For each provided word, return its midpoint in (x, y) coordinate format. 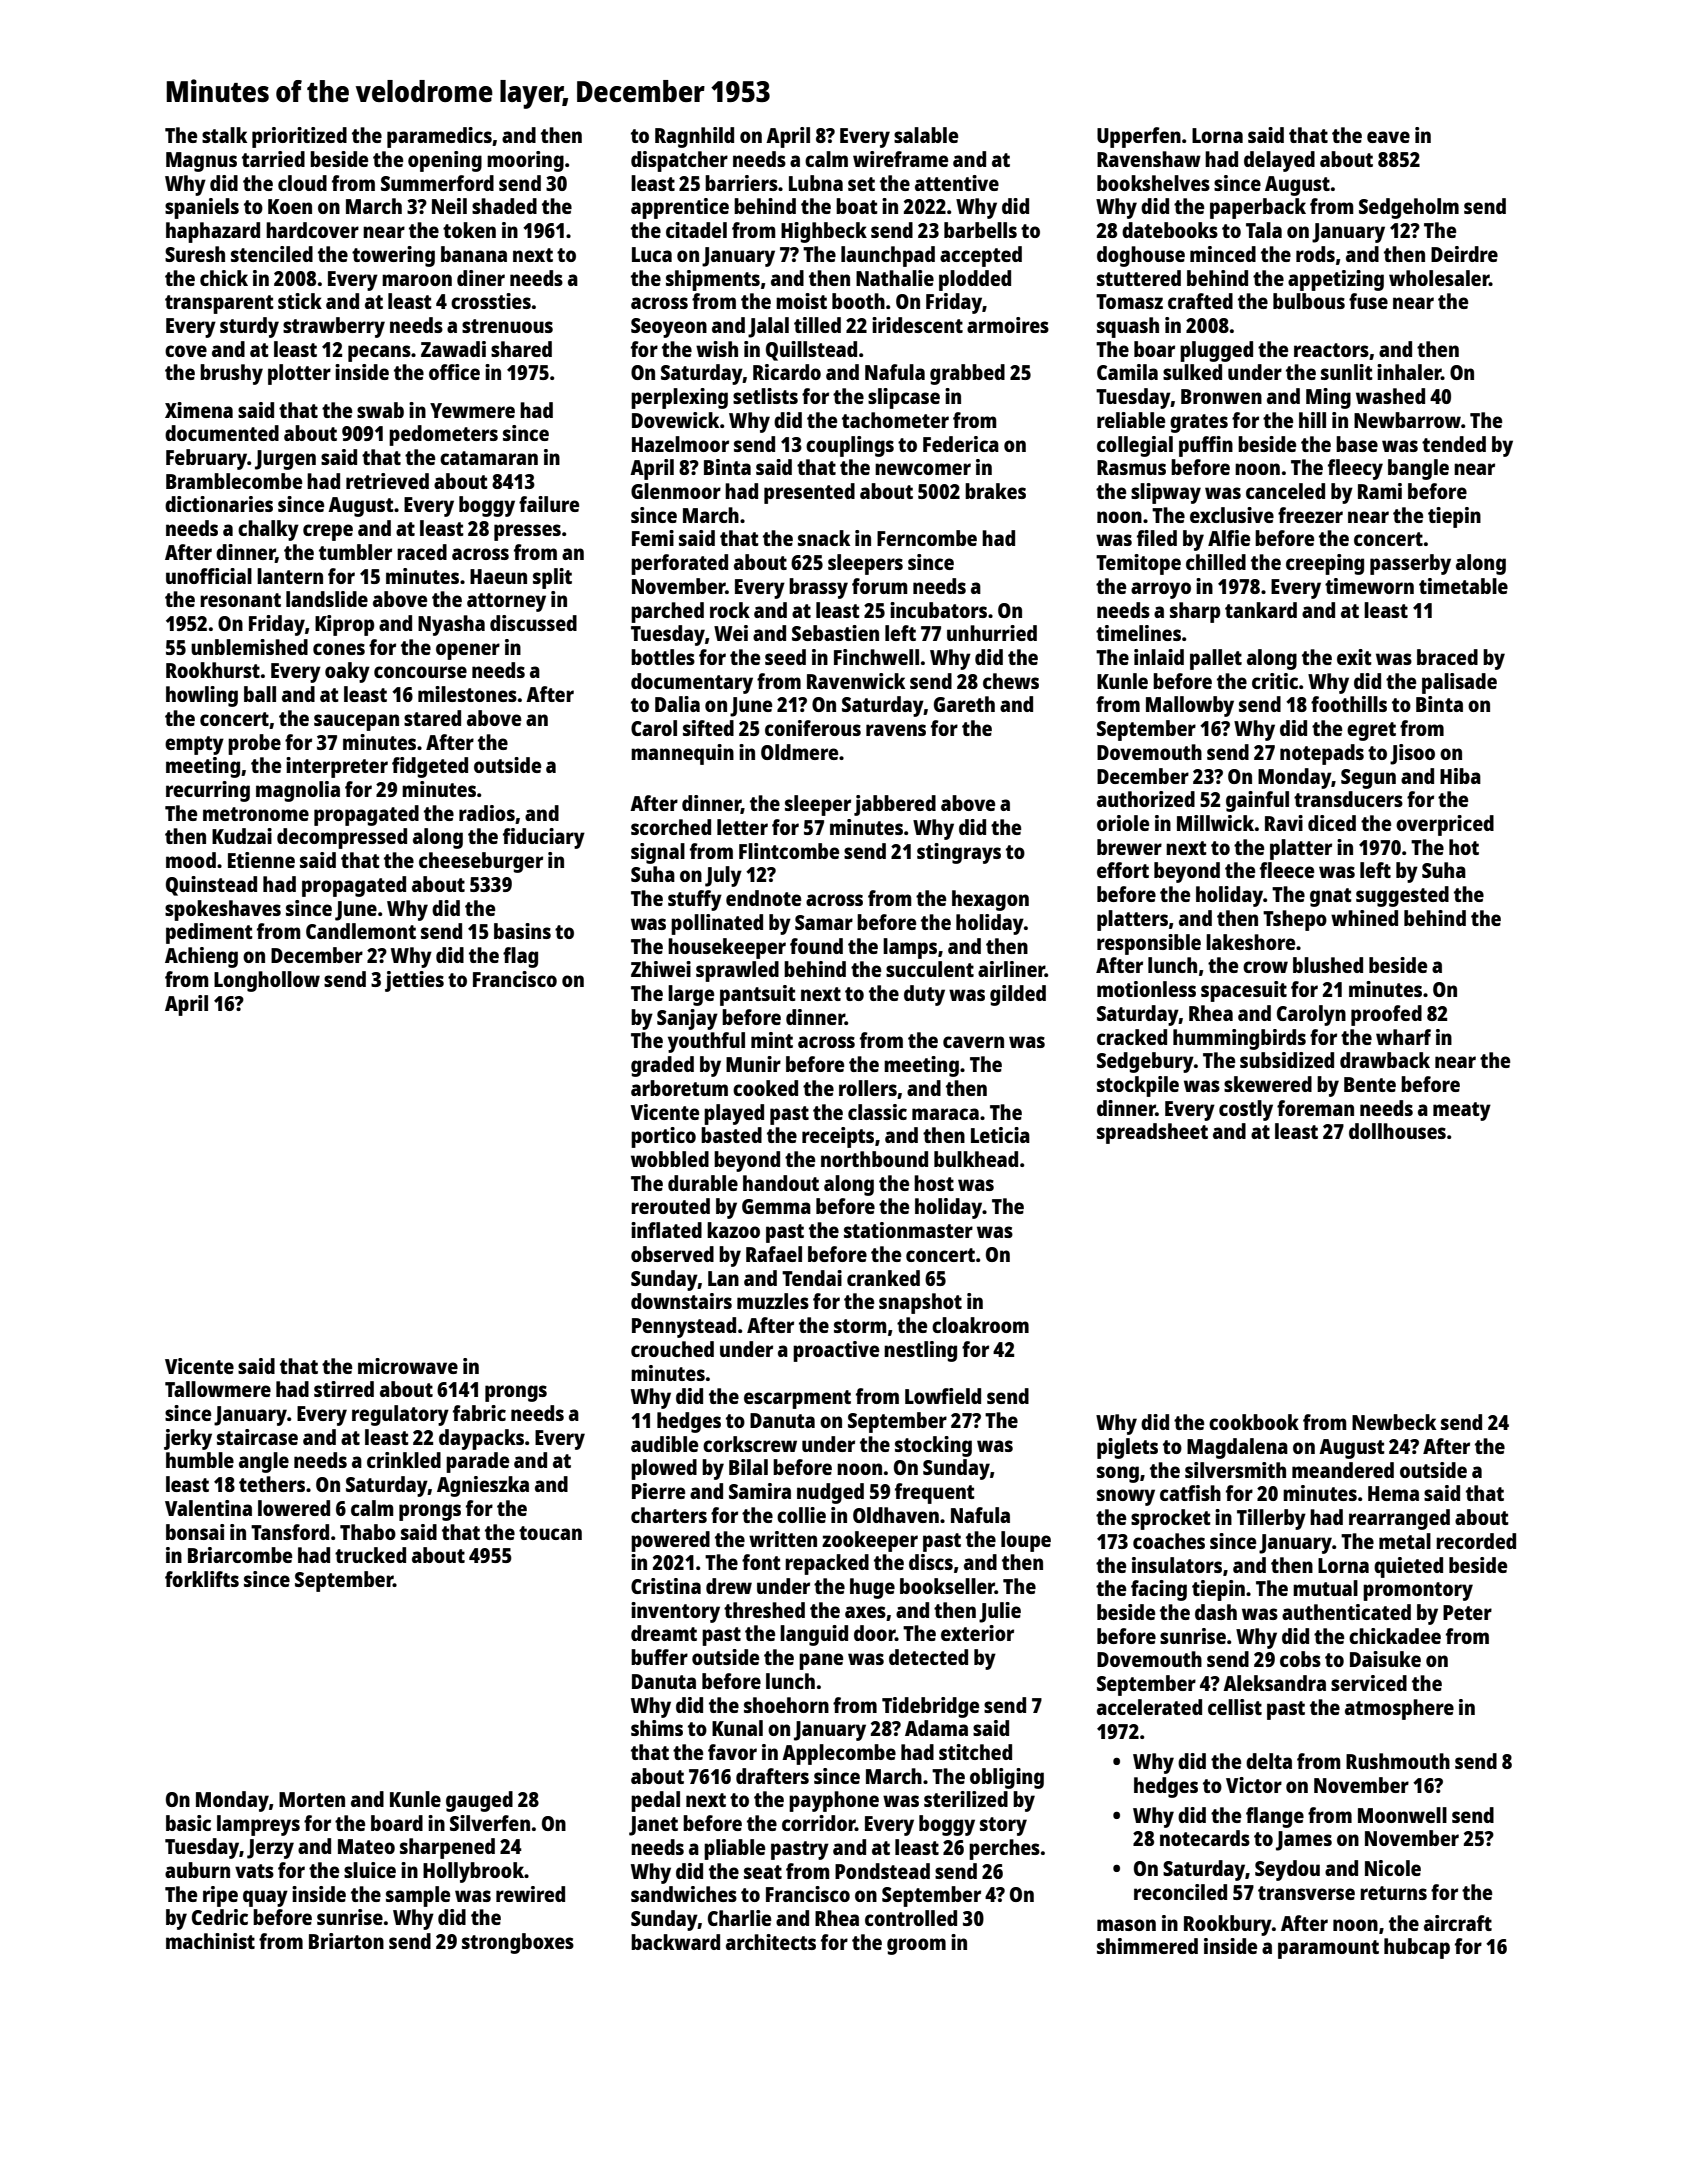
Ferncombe (927, 538)
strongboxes (518, 1943)
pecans (379, 353)
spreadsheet (1152, 1133)
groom (916, 1946)
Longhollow (267, 981)
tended (1454, 444)
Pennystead (684, 1327)
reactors (1331, 350)
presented (809, 493)
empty (194, 745)
